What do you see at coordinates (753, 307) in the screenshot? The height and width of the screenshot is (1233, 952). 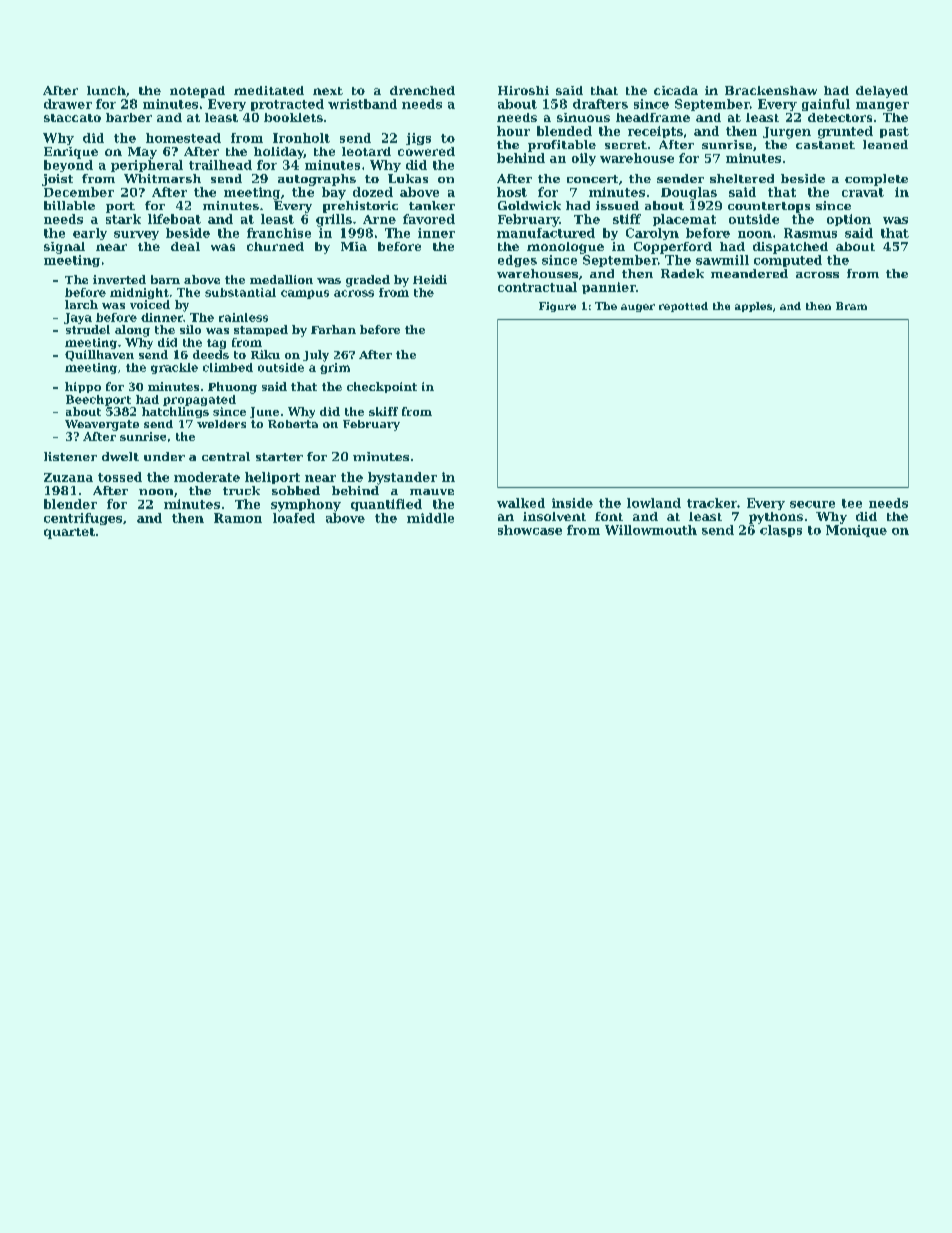 I see `apples` at bounding box center [753, 307].
